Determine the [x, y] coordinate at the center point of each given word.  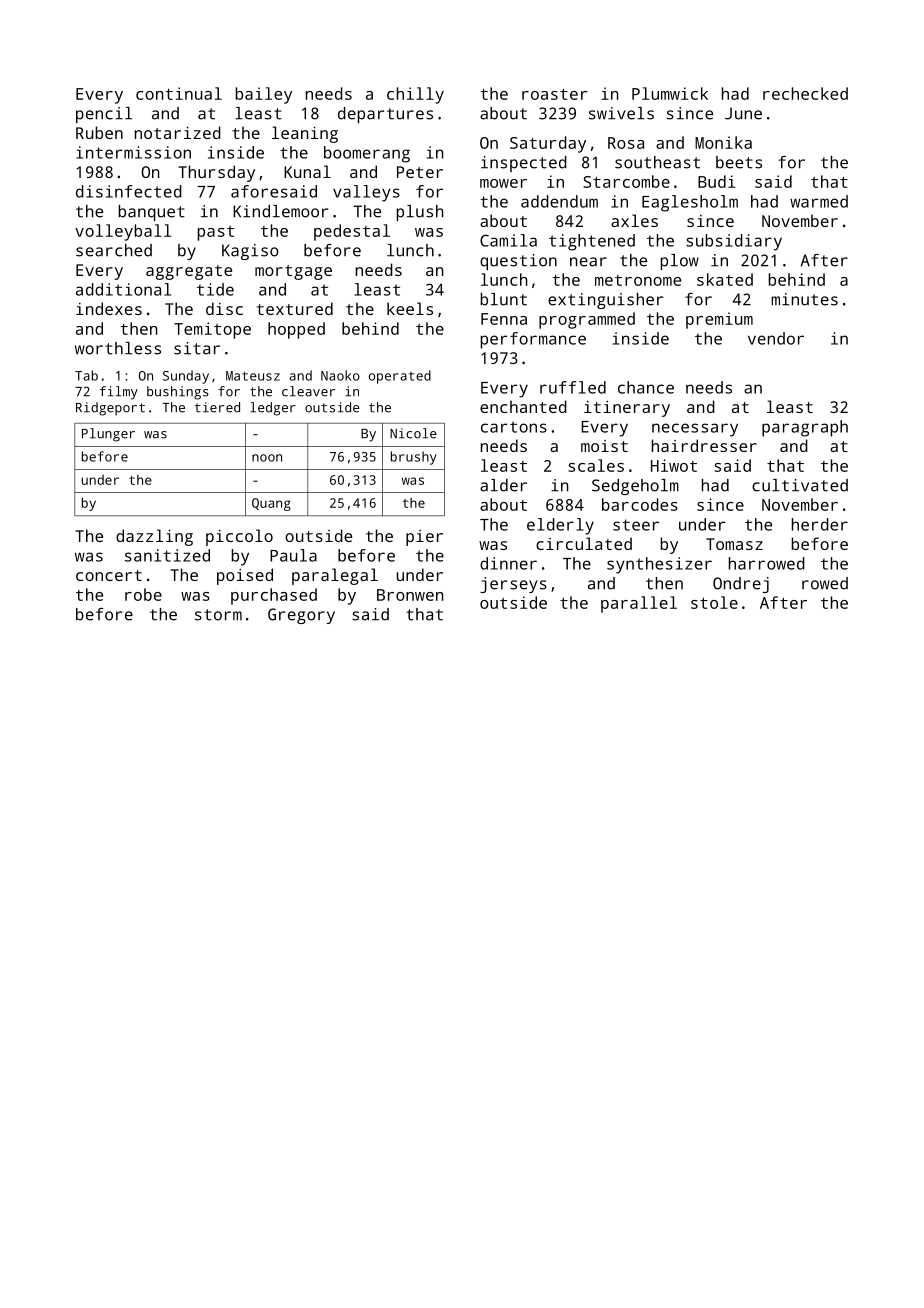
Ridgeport [110, 409]
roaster [555, 94]
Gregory [301, 616]
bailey [263, 95]
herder [820, 524]
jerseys [513, 585]
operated [400, 377]
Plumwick [670, 93]
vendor [776, 338]
